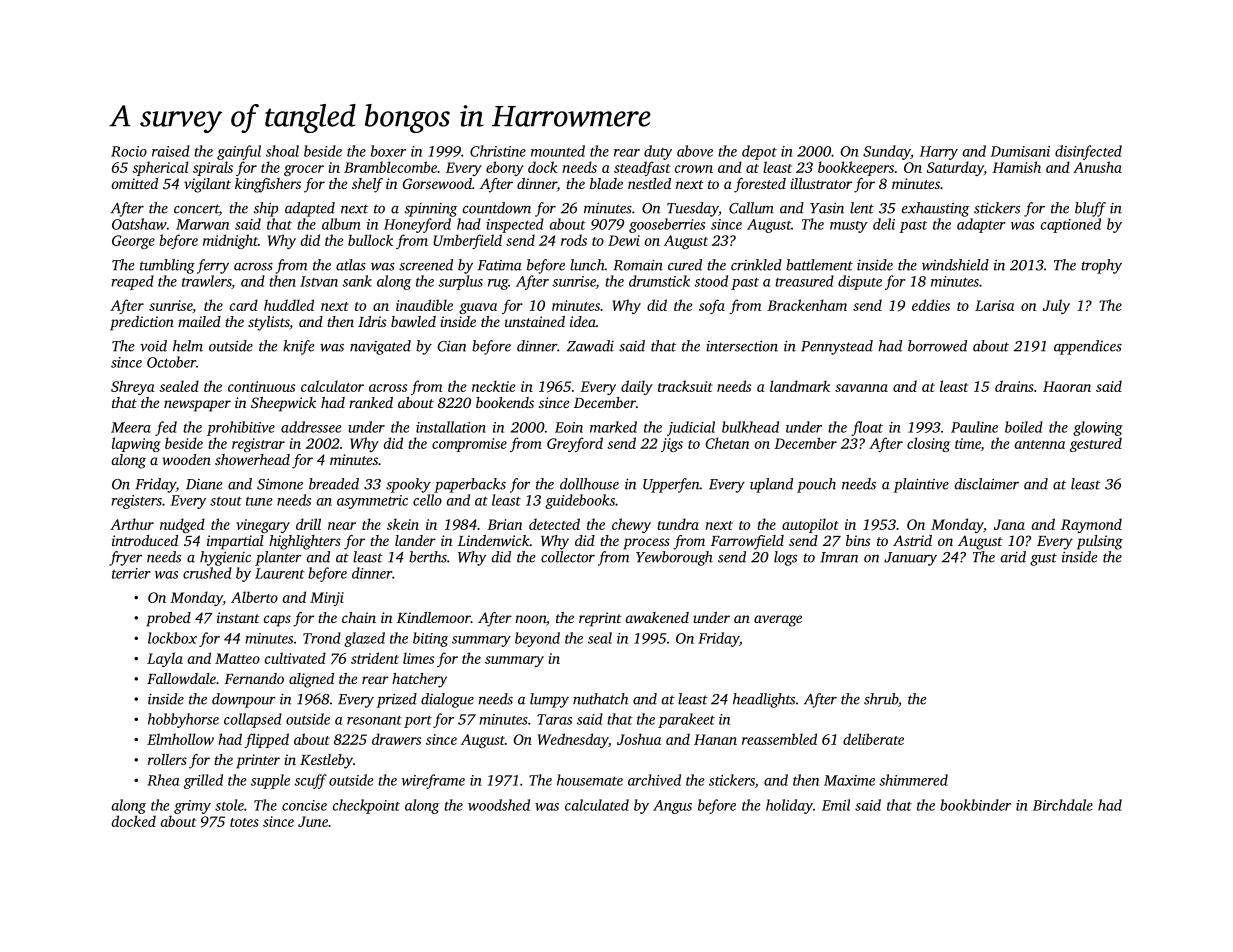 This image has height=952, width=1233. I want to click on registers, so click(136, 502).
